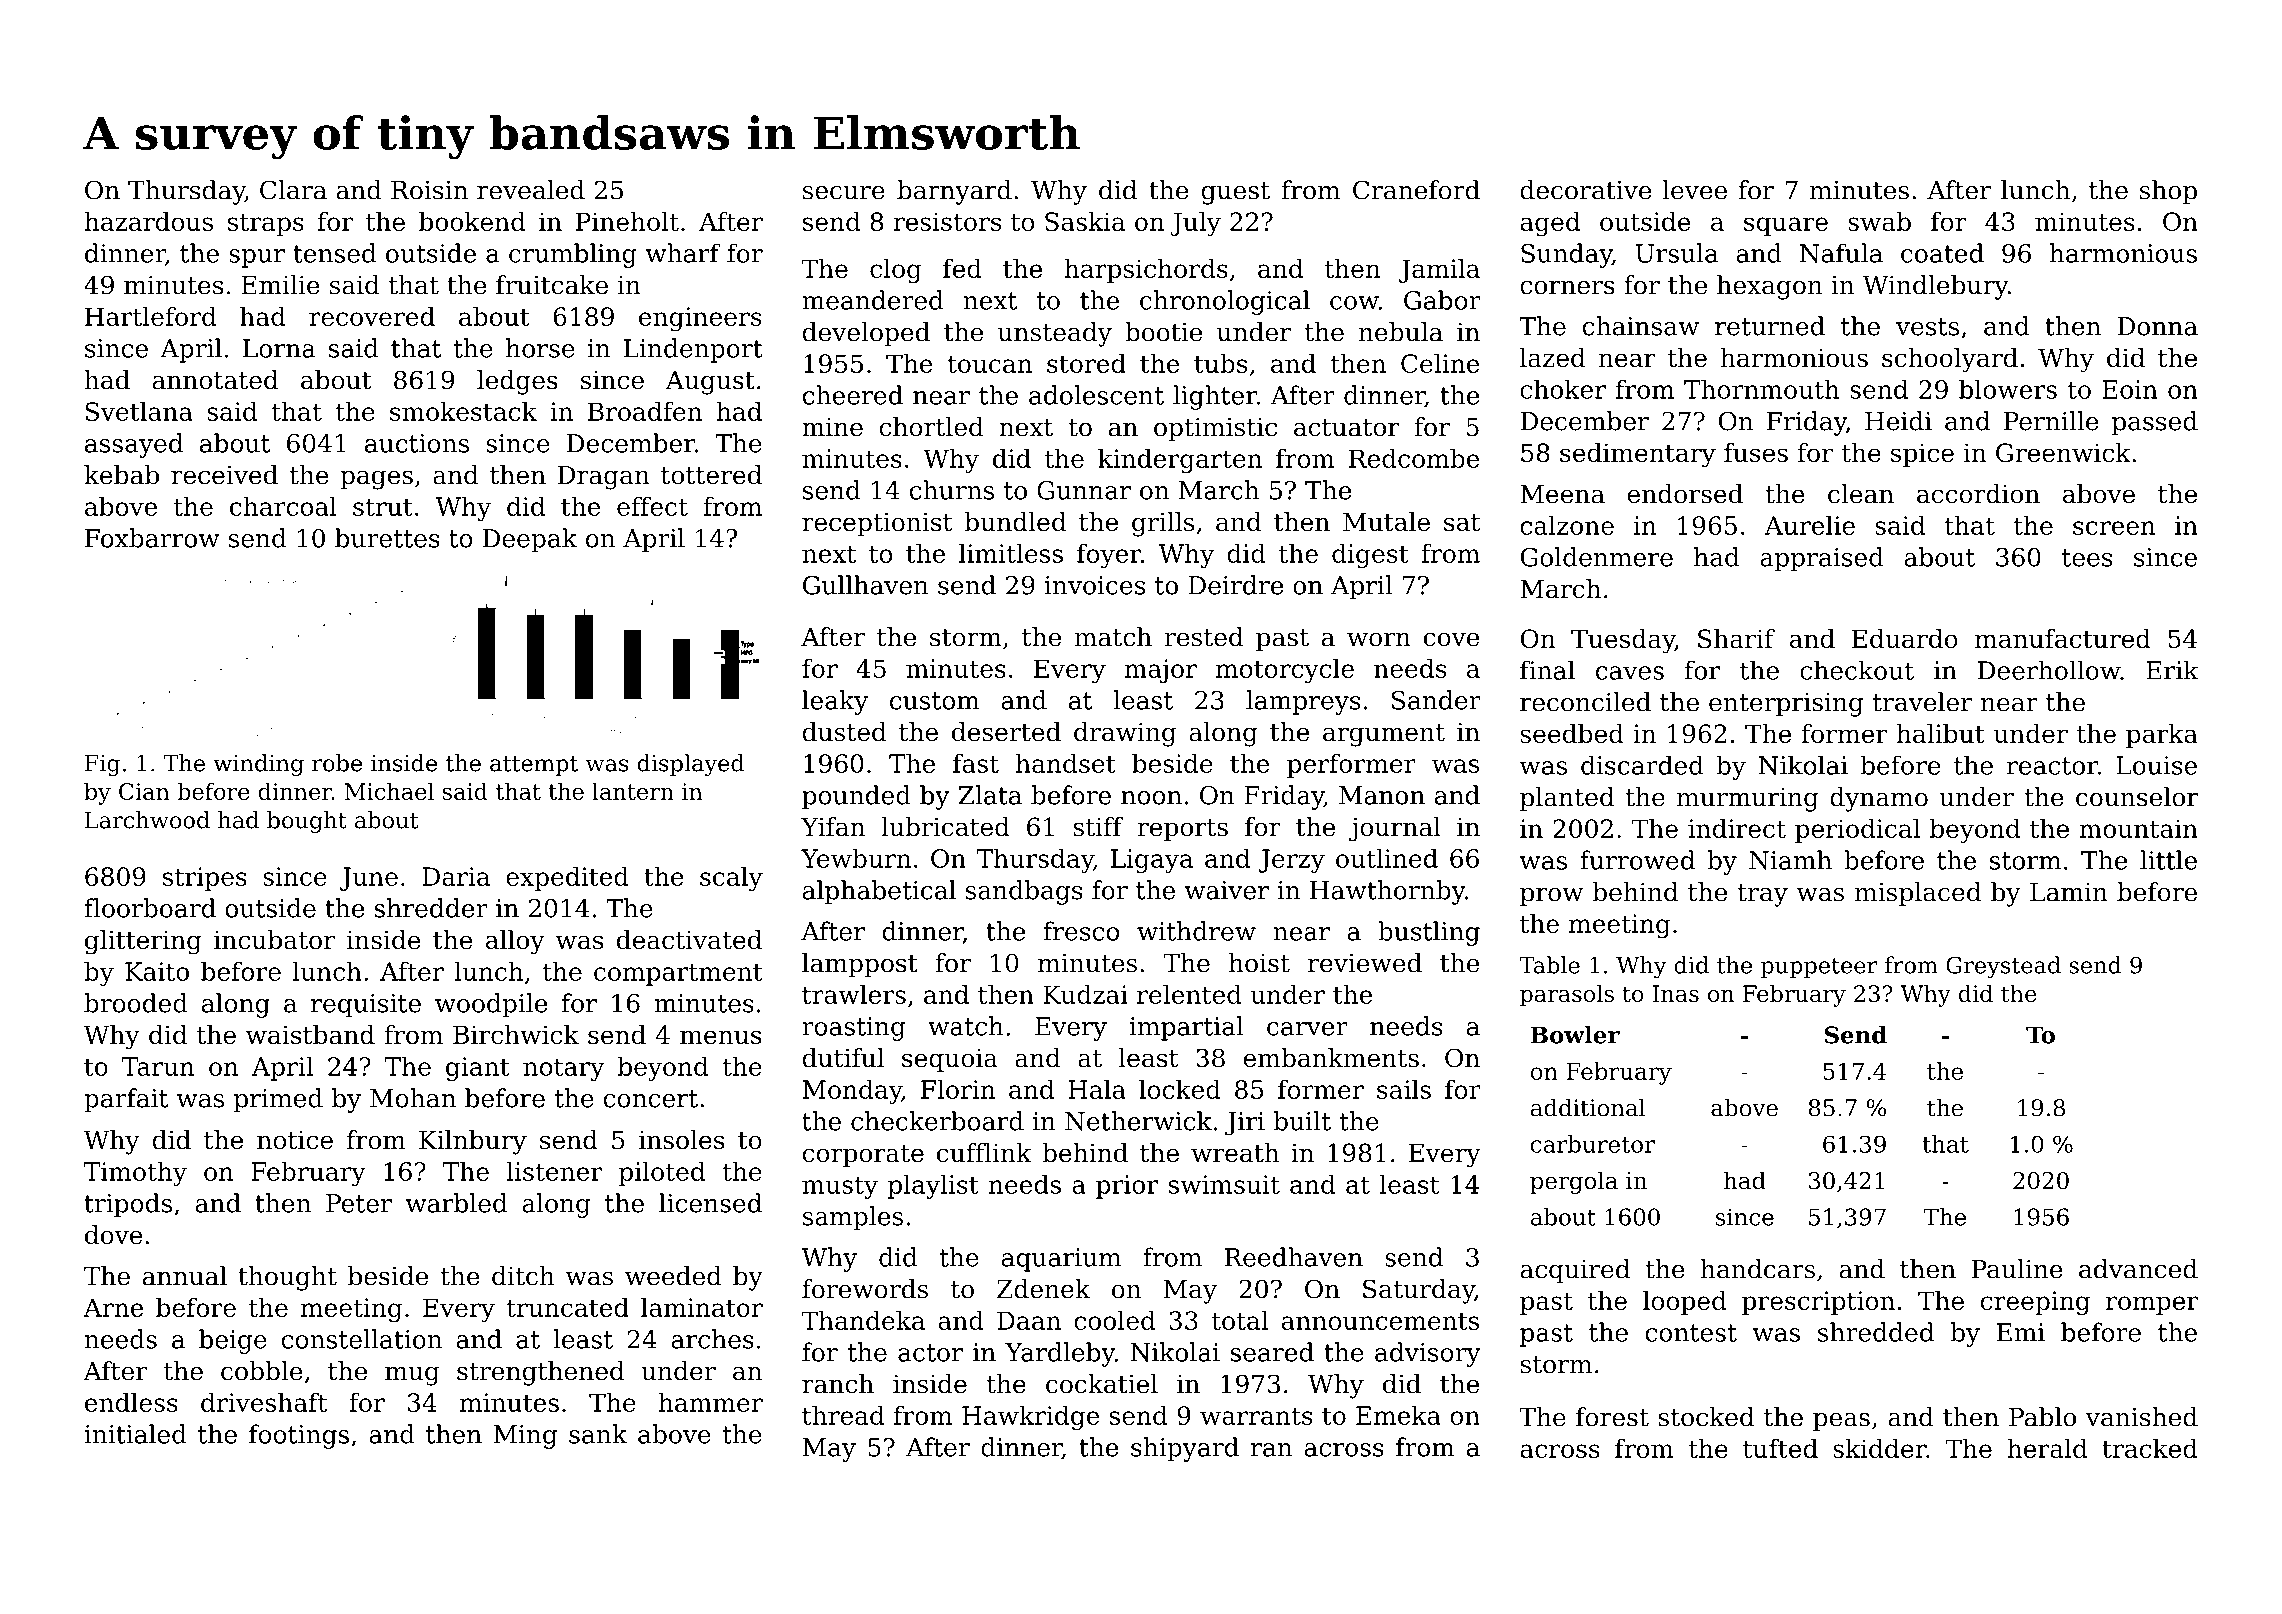 The width and height of the document is (2282, 1614). I want to click on hazardous, so click(148, 221).
